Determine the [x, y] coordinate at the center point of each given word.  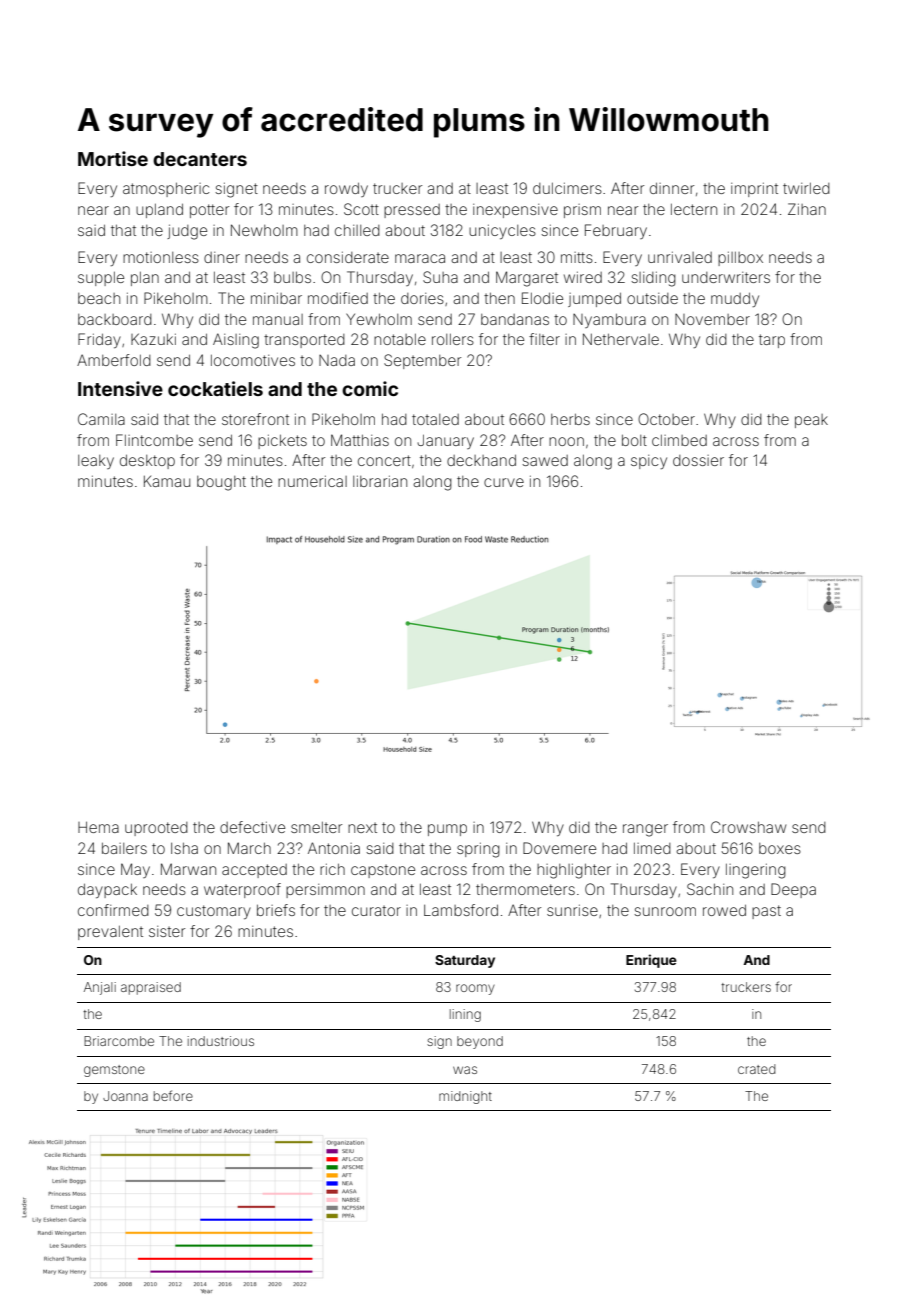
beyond [480, 1042]
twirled [806, 188]
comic [370, 388]
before [173, 1095]
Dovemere [559, 848]
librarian [380, 481]
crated [757, 1069]
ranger [645, 830]
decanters [200, 159]
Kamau [167, 481]
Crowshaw [748, 827]
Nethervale [621, 339]
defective [252, 827]
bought [221, 483]
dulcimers [567, 188]
